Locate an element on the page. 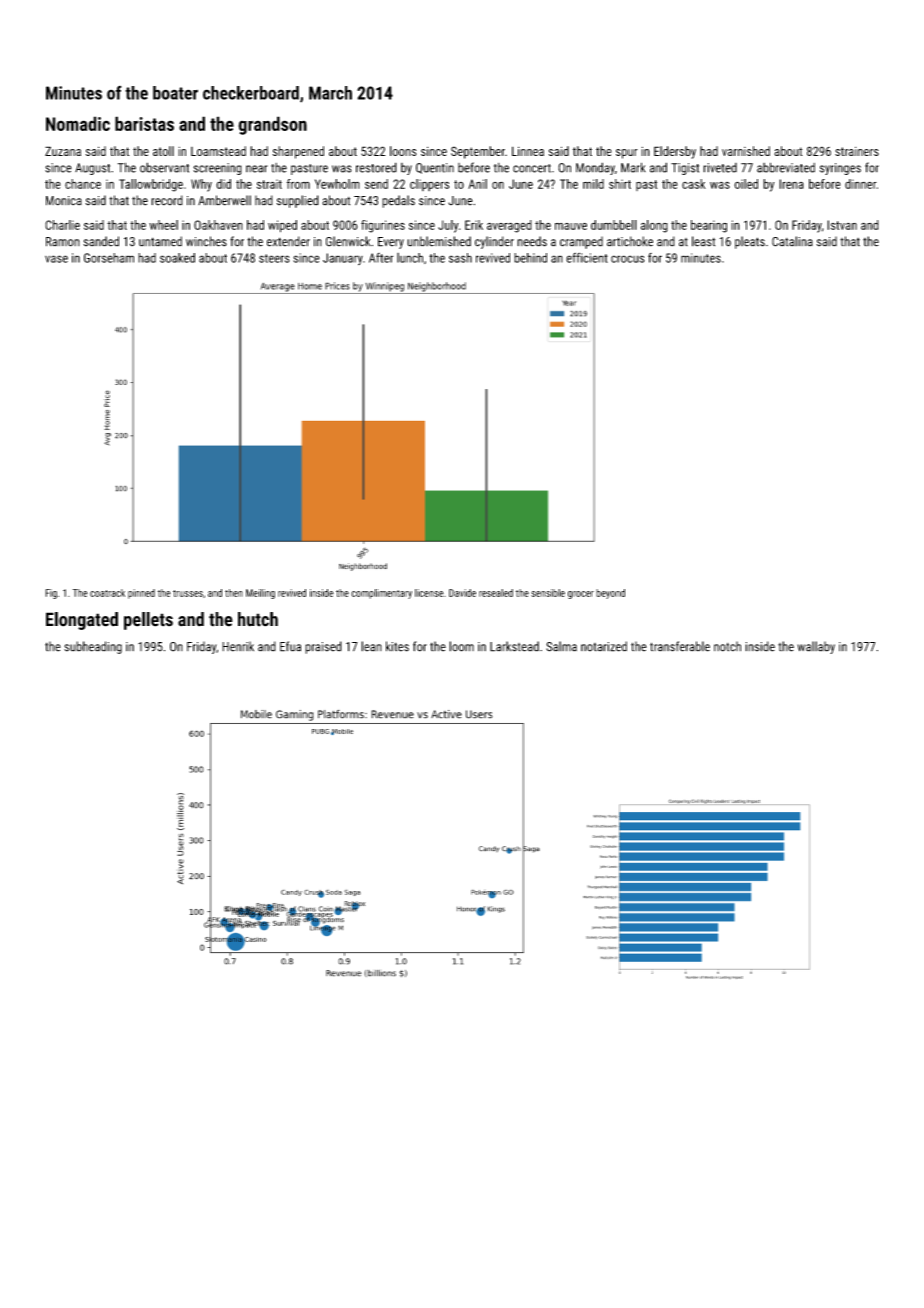 The image size is (924, 1308). Tallowbridge is located at coordinates (151, 185).
